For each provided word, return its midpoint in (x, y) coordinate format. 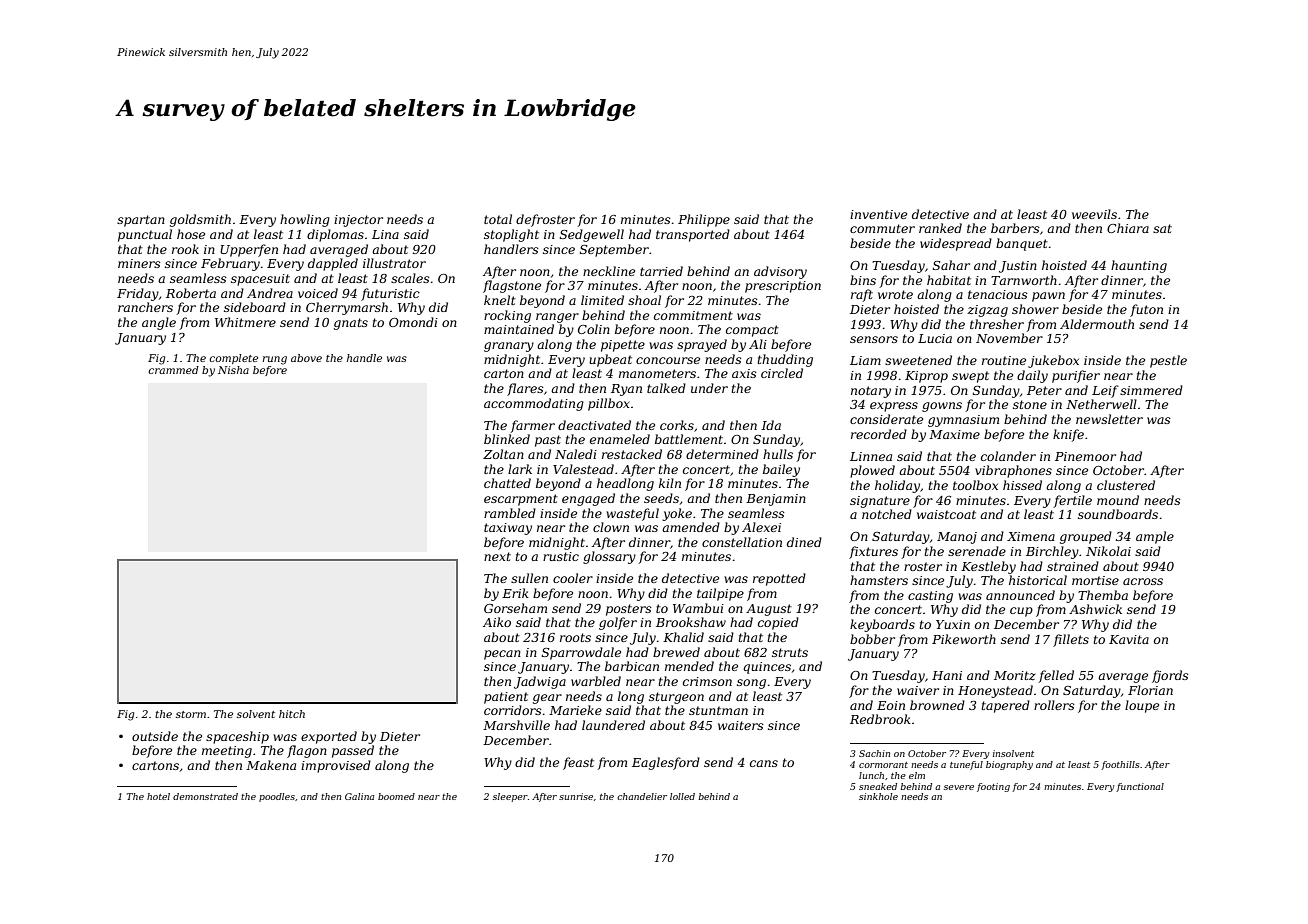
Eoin (891, 705)
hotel (158, 796)
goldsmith (200, 220)
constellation (742, 542)
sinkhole (878, 796)
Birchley (1052, 552)
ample (1155, 537)
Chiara (1128, 228)
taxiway (508, 529)
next (497, 556)
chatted (507, 483)
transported (693, 235)
